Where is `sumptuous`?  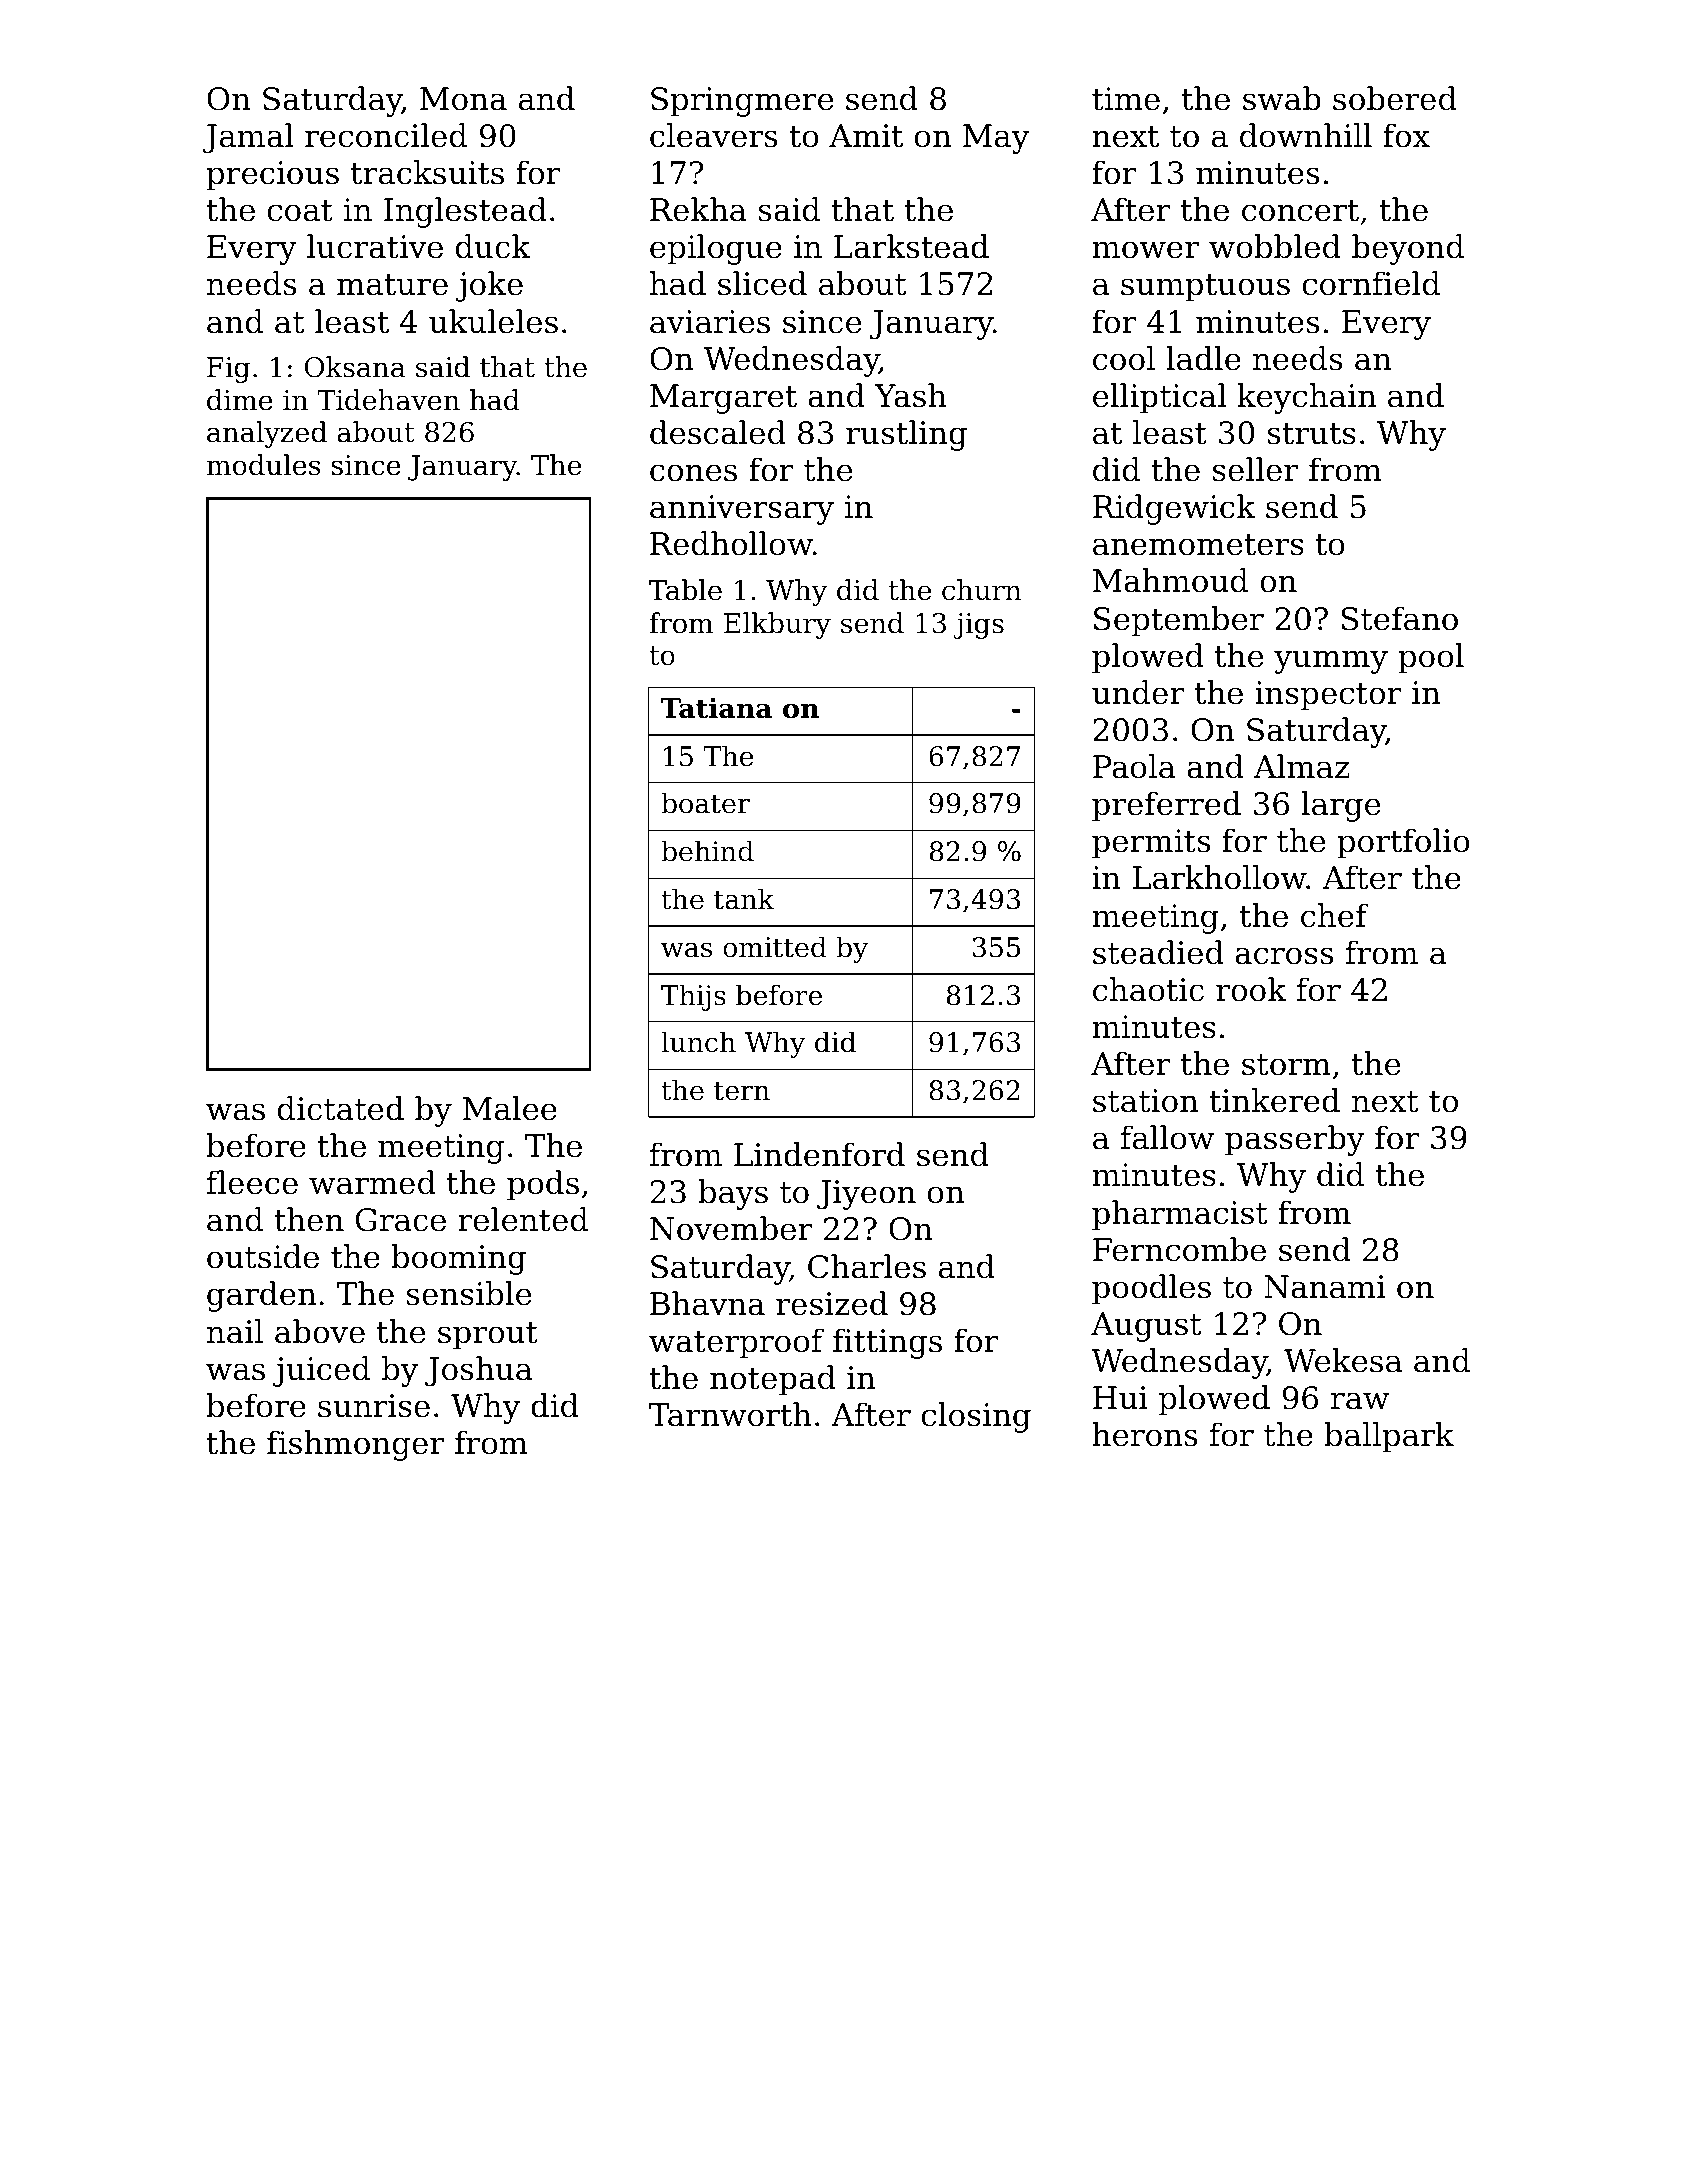 sumptuous is located at coordinates (1205, 288).
